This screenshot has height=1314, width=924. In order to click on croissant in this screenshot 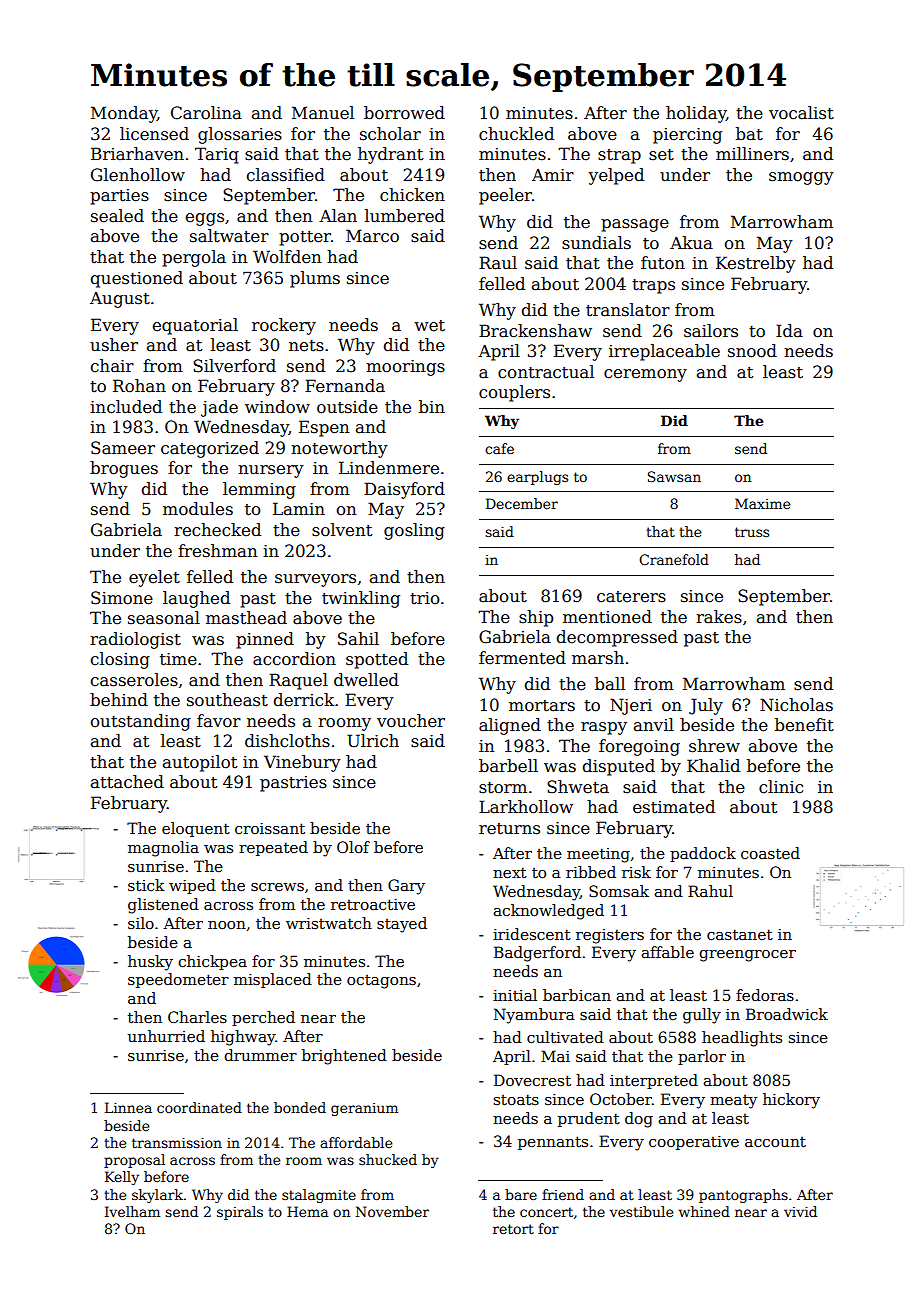, I will do `click(270, 828)`.
